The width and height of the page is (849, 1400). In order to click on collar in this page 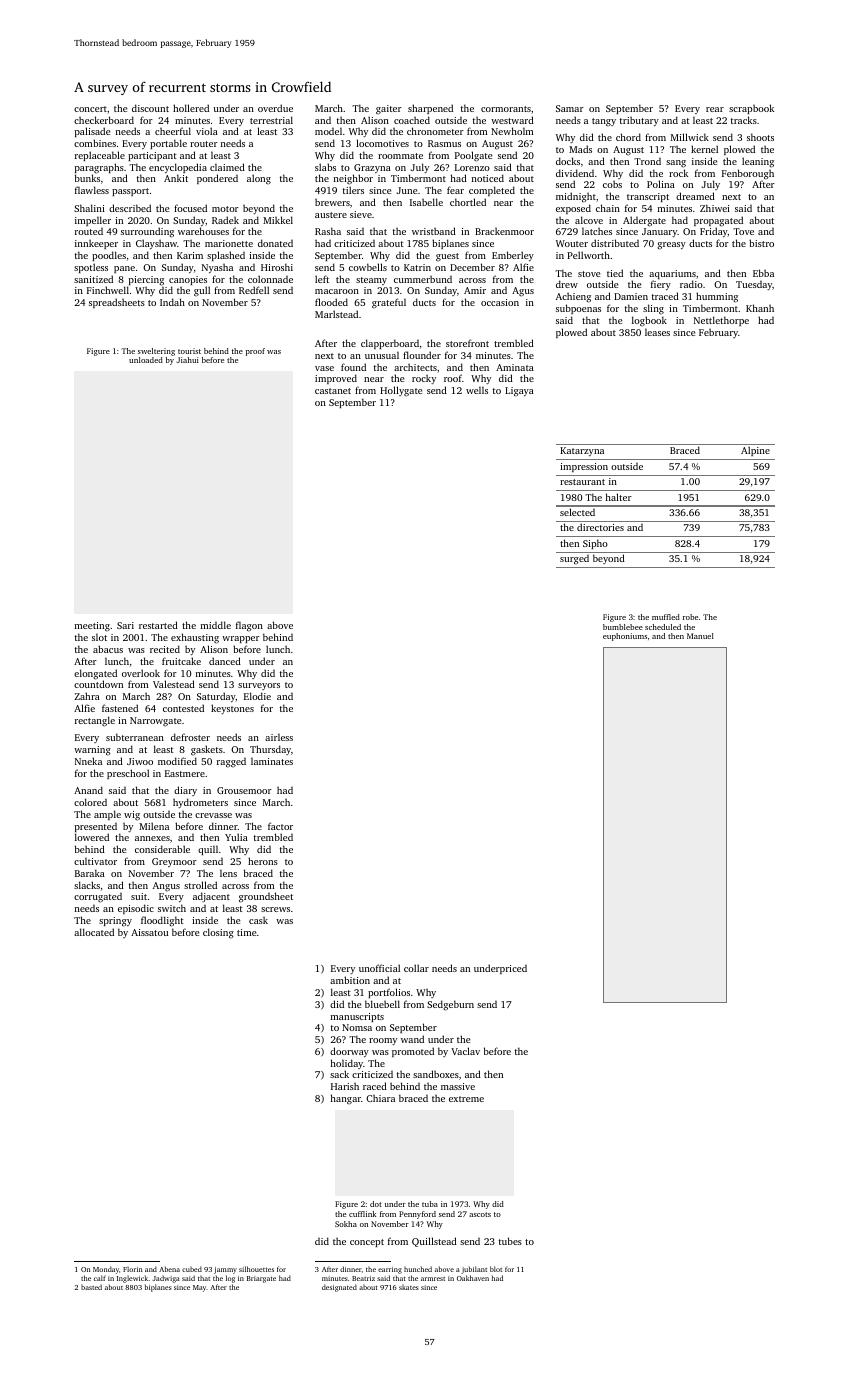, I will do `click(416, 968)`.
